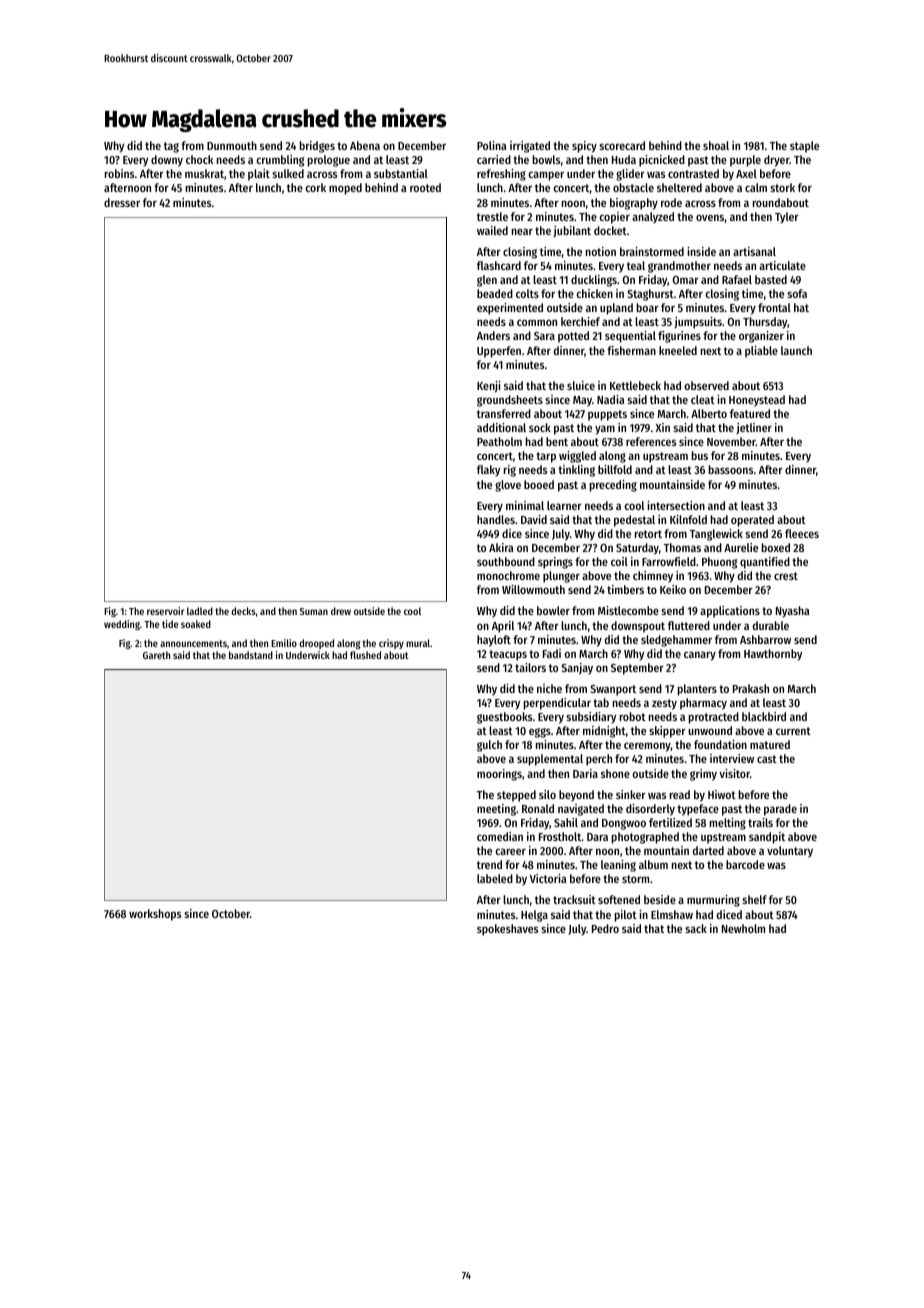 The image size is (924, 1308). What do you see at coordinates (251, 655) in the page?
I see `bandstand` at bounding box center [251, 655].
